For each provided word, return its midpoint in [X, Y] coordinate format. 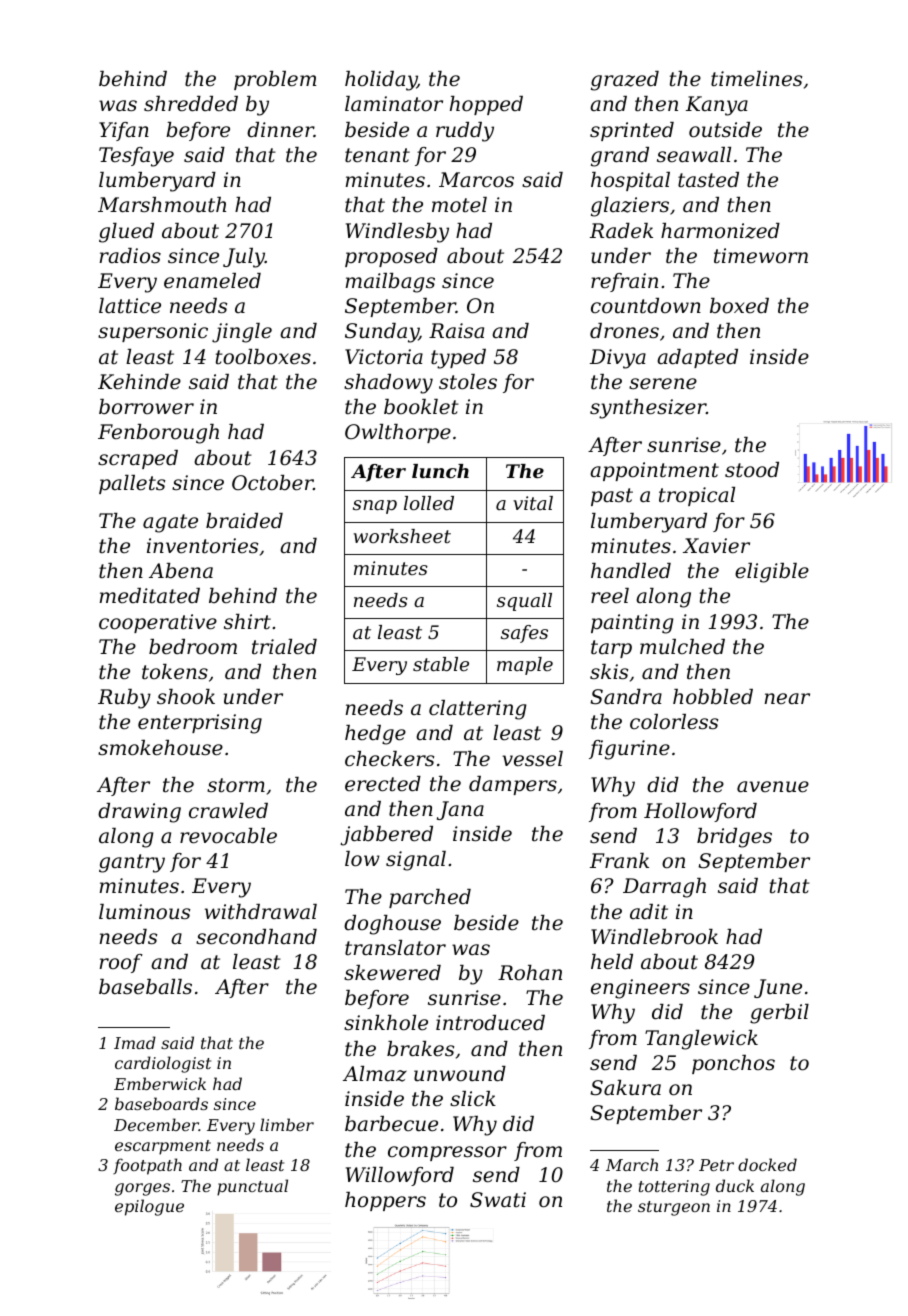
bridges [734, 838]
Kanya [717, 106]
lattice [130, 306]
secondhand [256, 937]
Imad [135, 1042]
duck [735, 1185]
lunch [440, 471]
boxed [739, 306]
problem [275, 80]
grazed [625, 81]
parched [430, 898]
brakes [420, 1049]
